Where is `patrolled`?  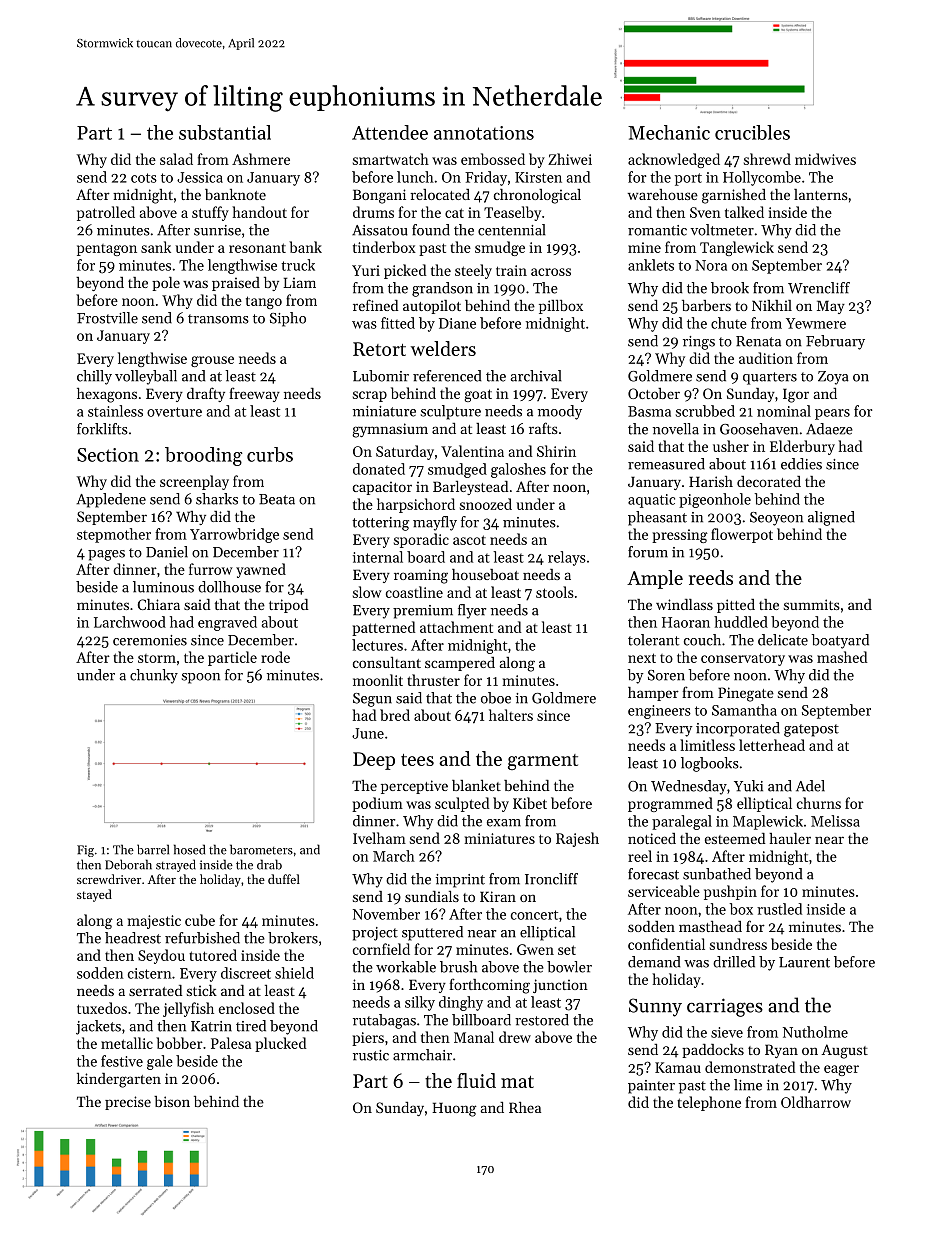 patrolled is located at coordinates (106, 213).
